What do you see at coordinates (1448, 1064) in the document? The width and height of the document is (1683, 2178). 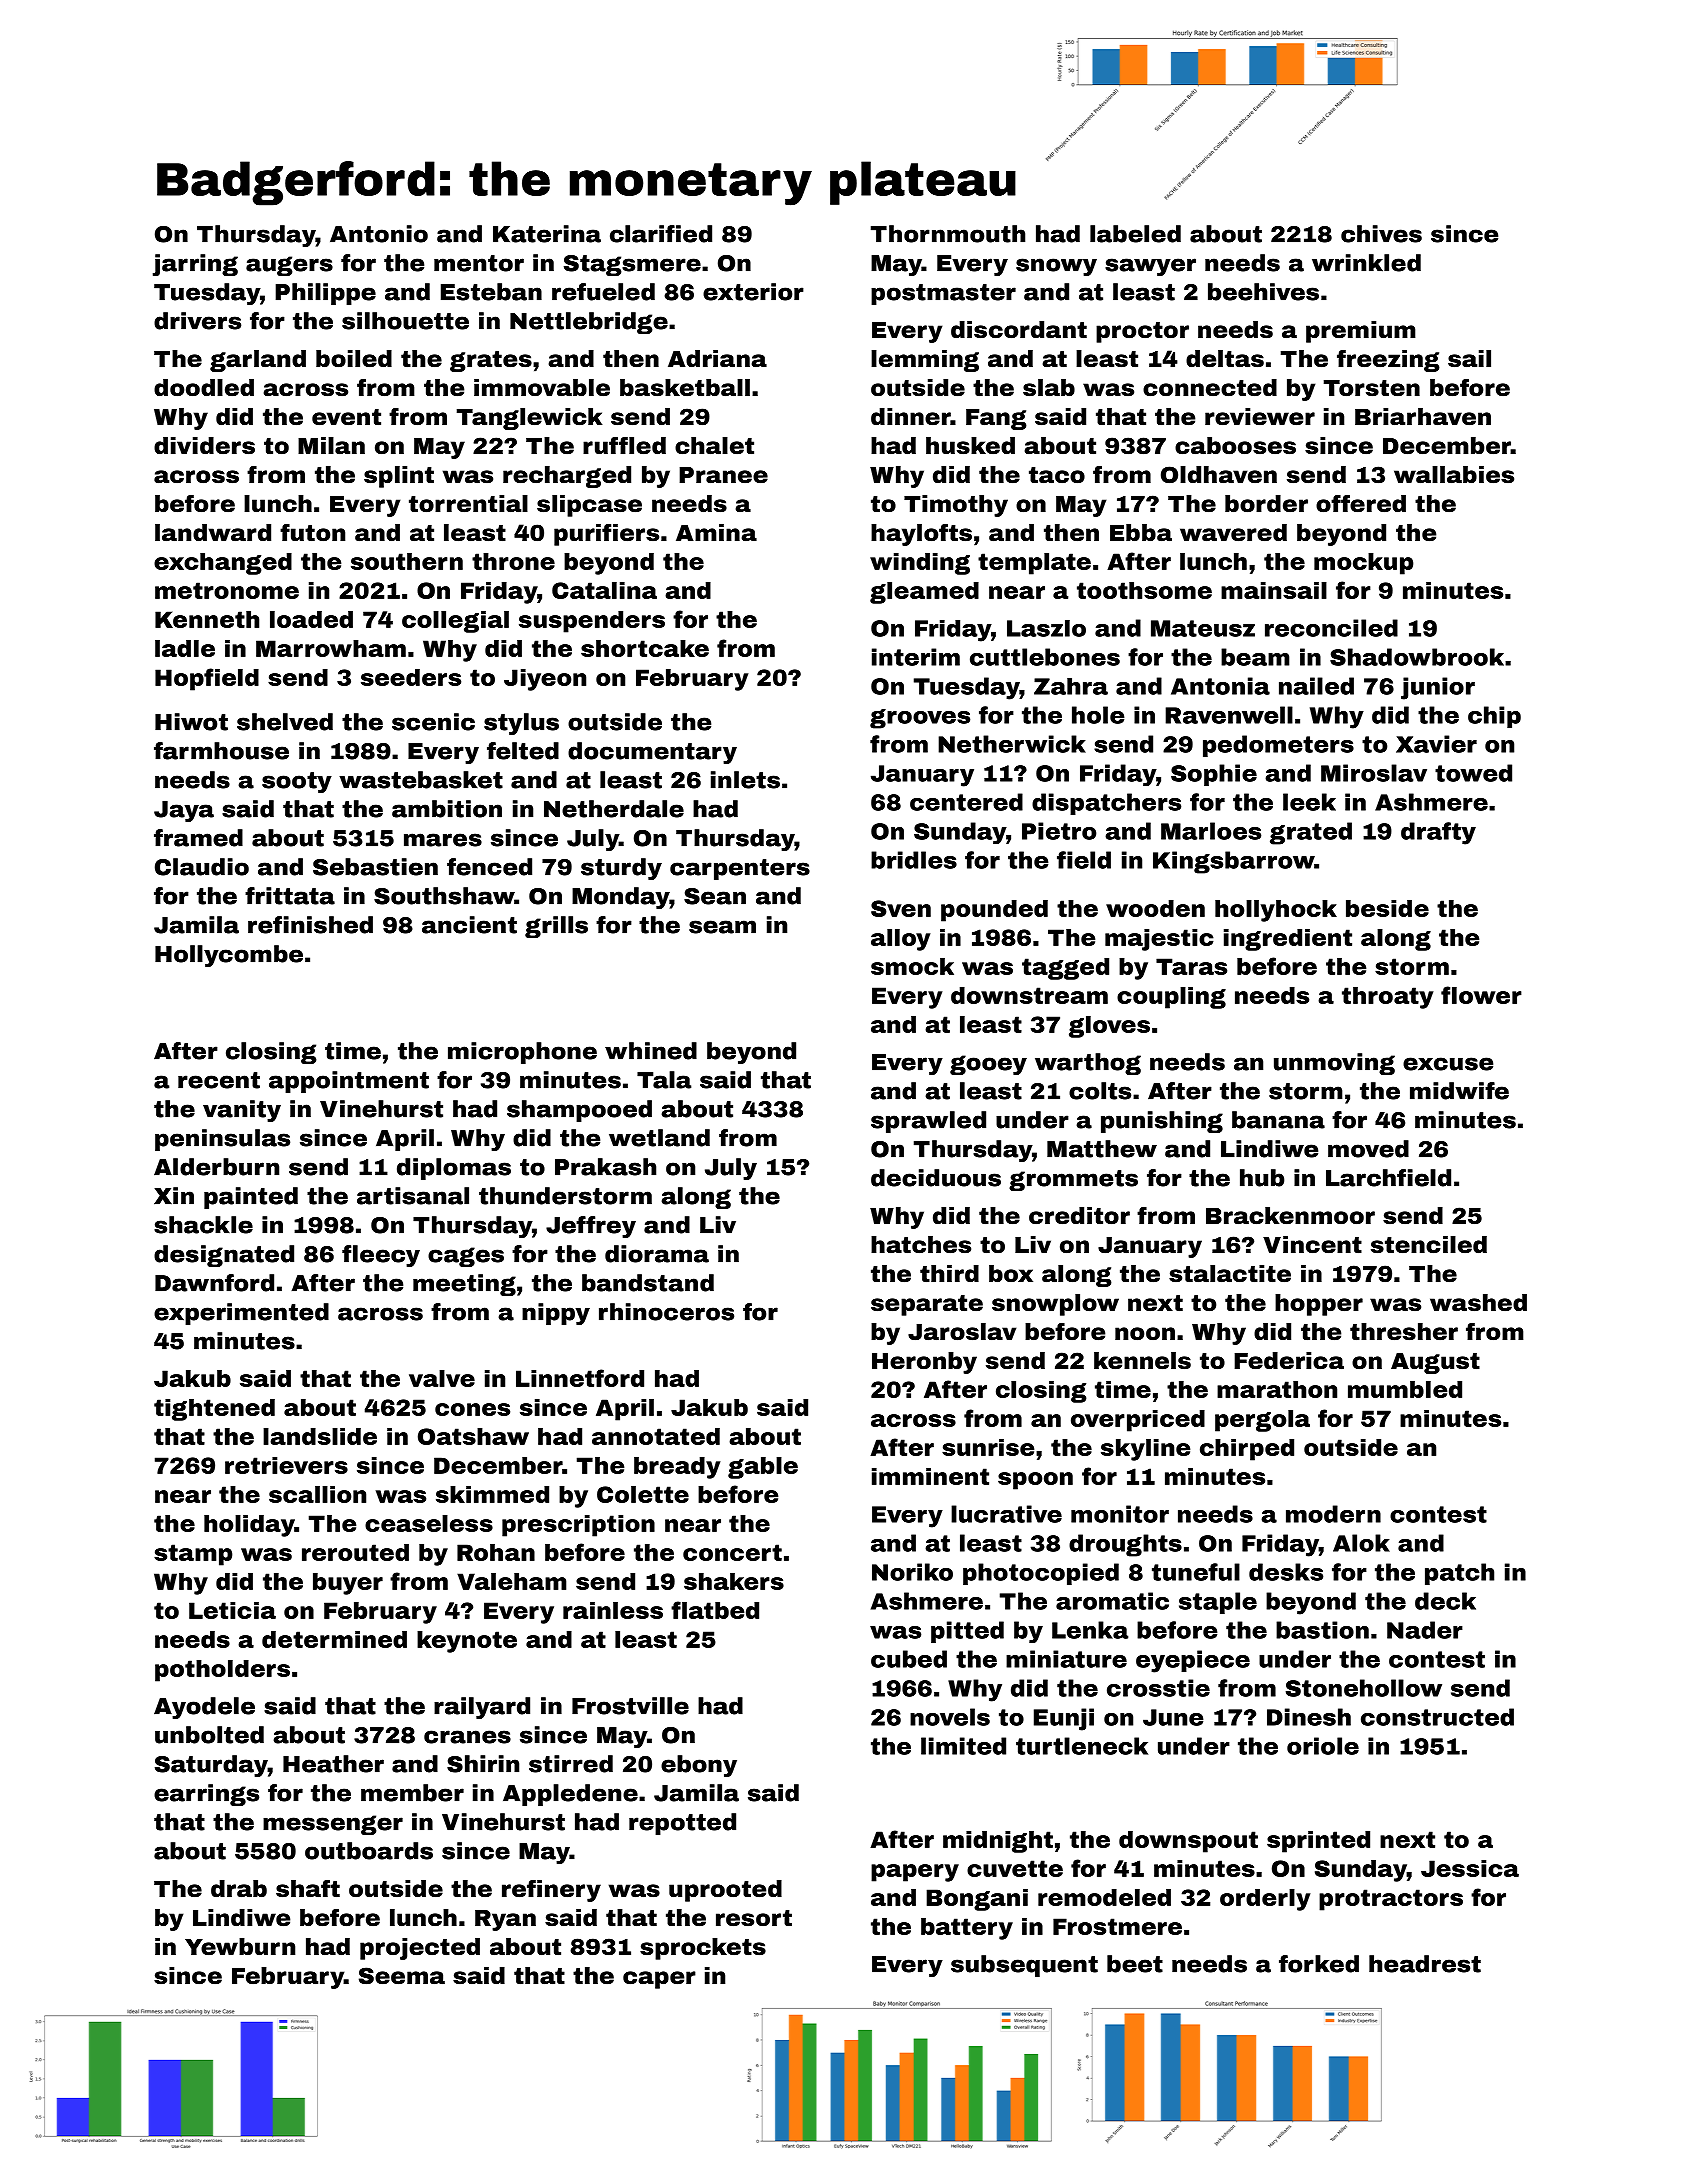 I see `excuse` at bounding box center [1448, 1064].
